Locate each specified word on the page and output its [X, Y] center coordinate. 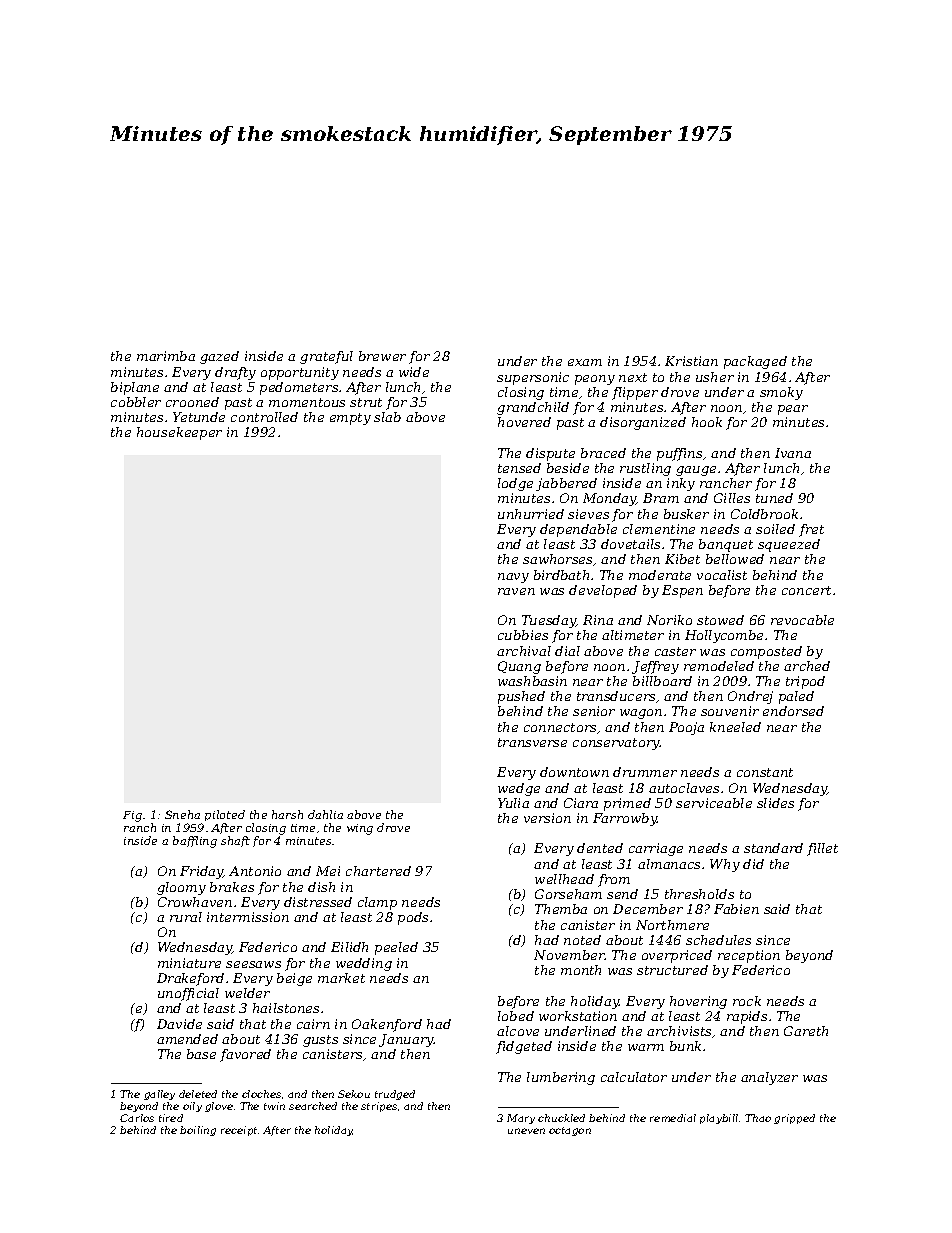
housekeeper [179, 433]
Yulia [513, 803]
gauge [696, 471]
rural [186, 917]
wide [414, 372]
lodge [515, 484]
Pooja [686, 728]
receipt [239, 1131]
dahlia [325, 814]
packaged [755, 362]
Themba [561, 909]
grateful [326, 357]
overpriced [677, 956]
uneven [526, 1131]
